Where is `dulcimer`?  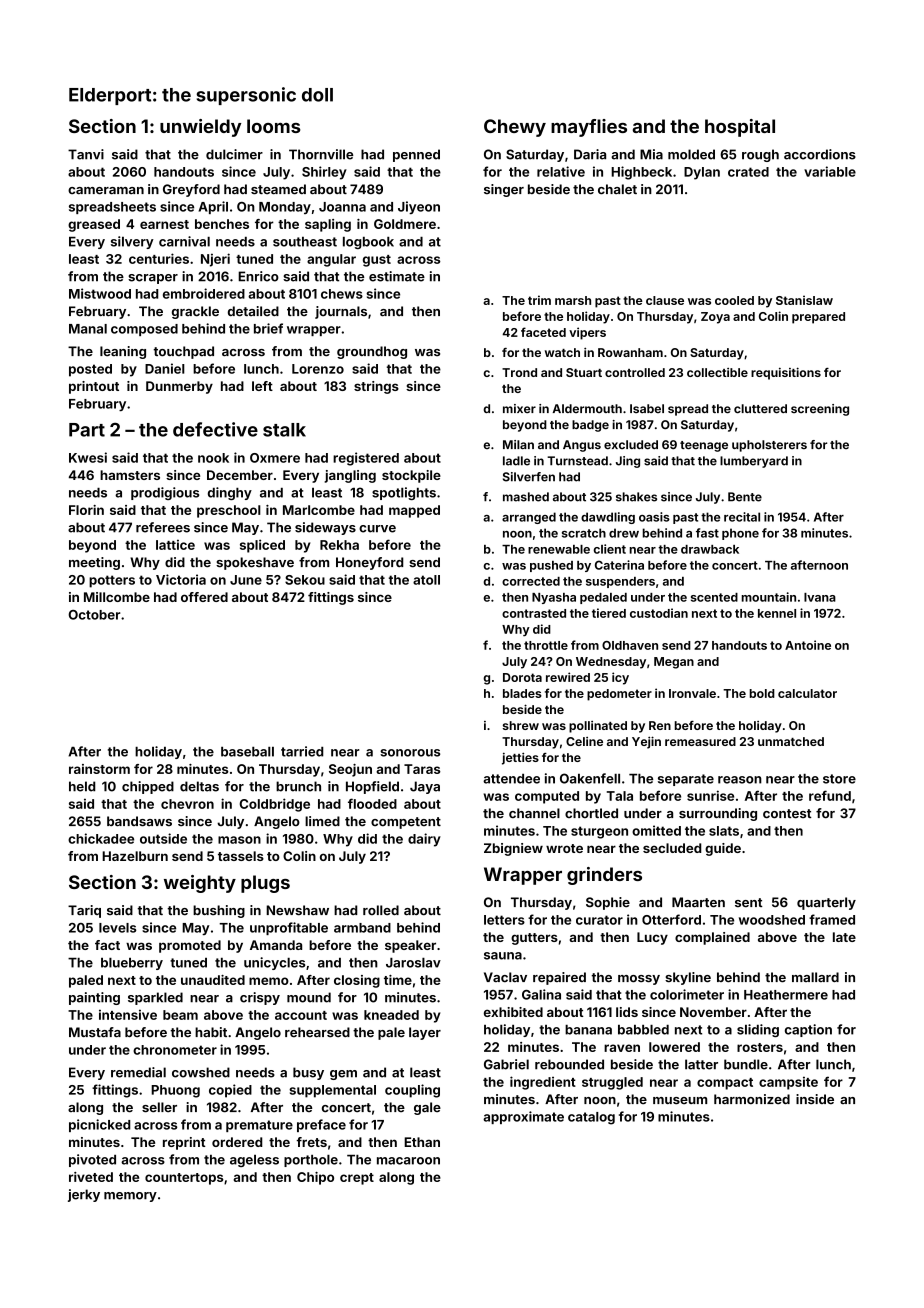 dulcimer is located at coordinates (234, 154).
